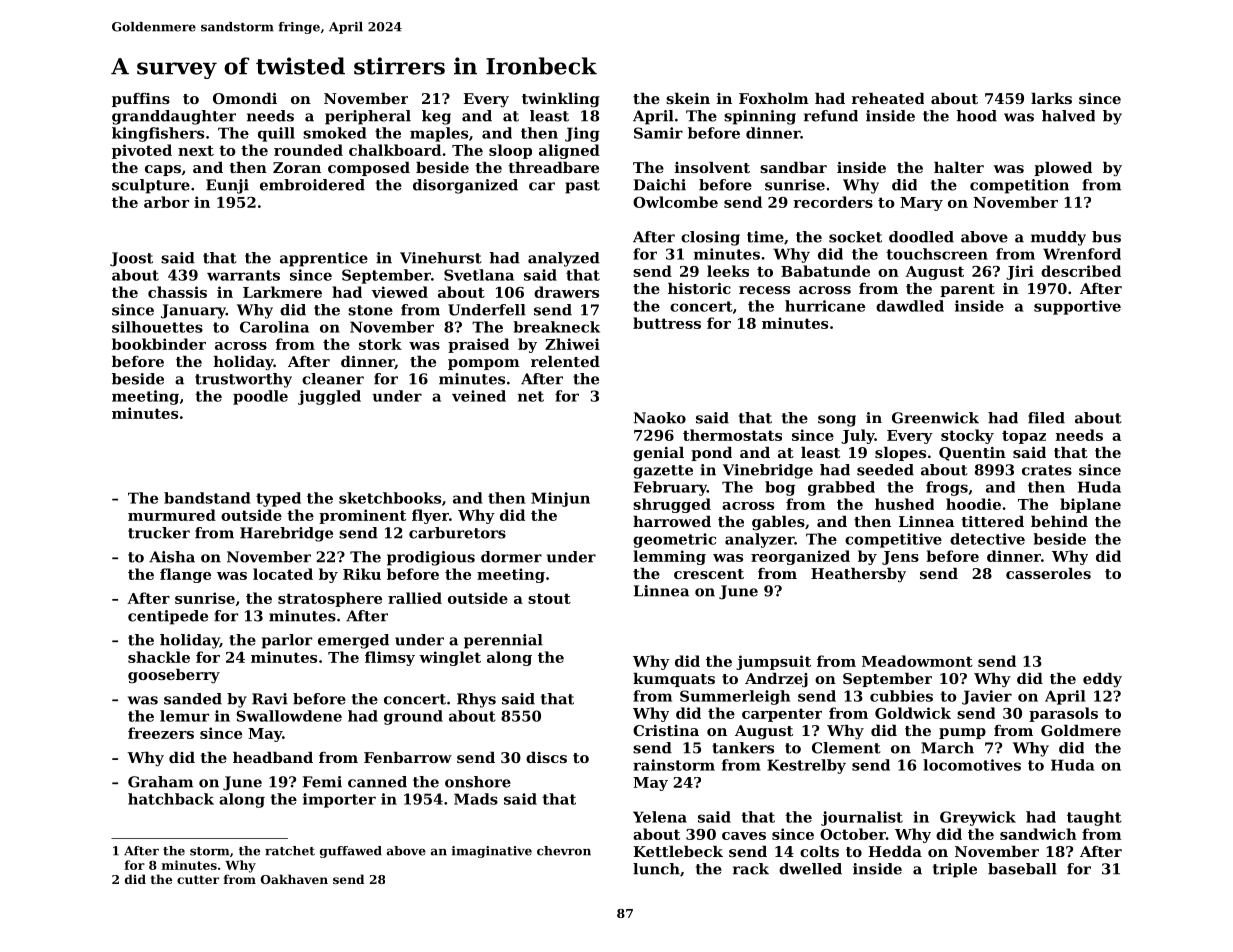 The image size is (1233, 952). I want to click on reorganized, so click(800, 557).
